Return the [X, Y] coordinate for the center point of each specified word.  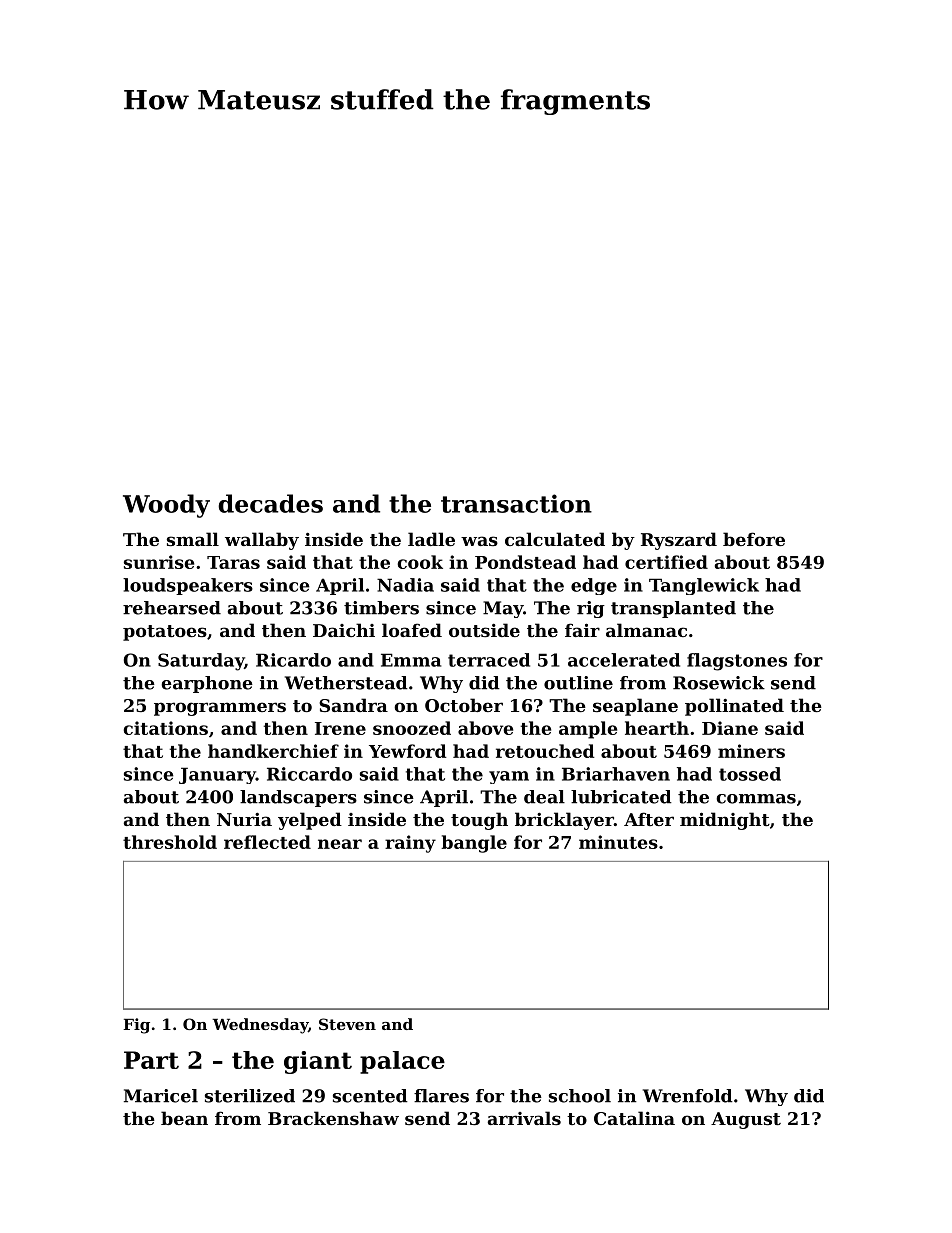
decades [270, 503]
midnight [725, 821]
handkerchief [273, 751]
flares [441, 1096]
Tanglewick [704, 586]
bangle [474, 844]
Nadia [405, 585]
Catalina [634, 1118]
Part [151, 1060]
